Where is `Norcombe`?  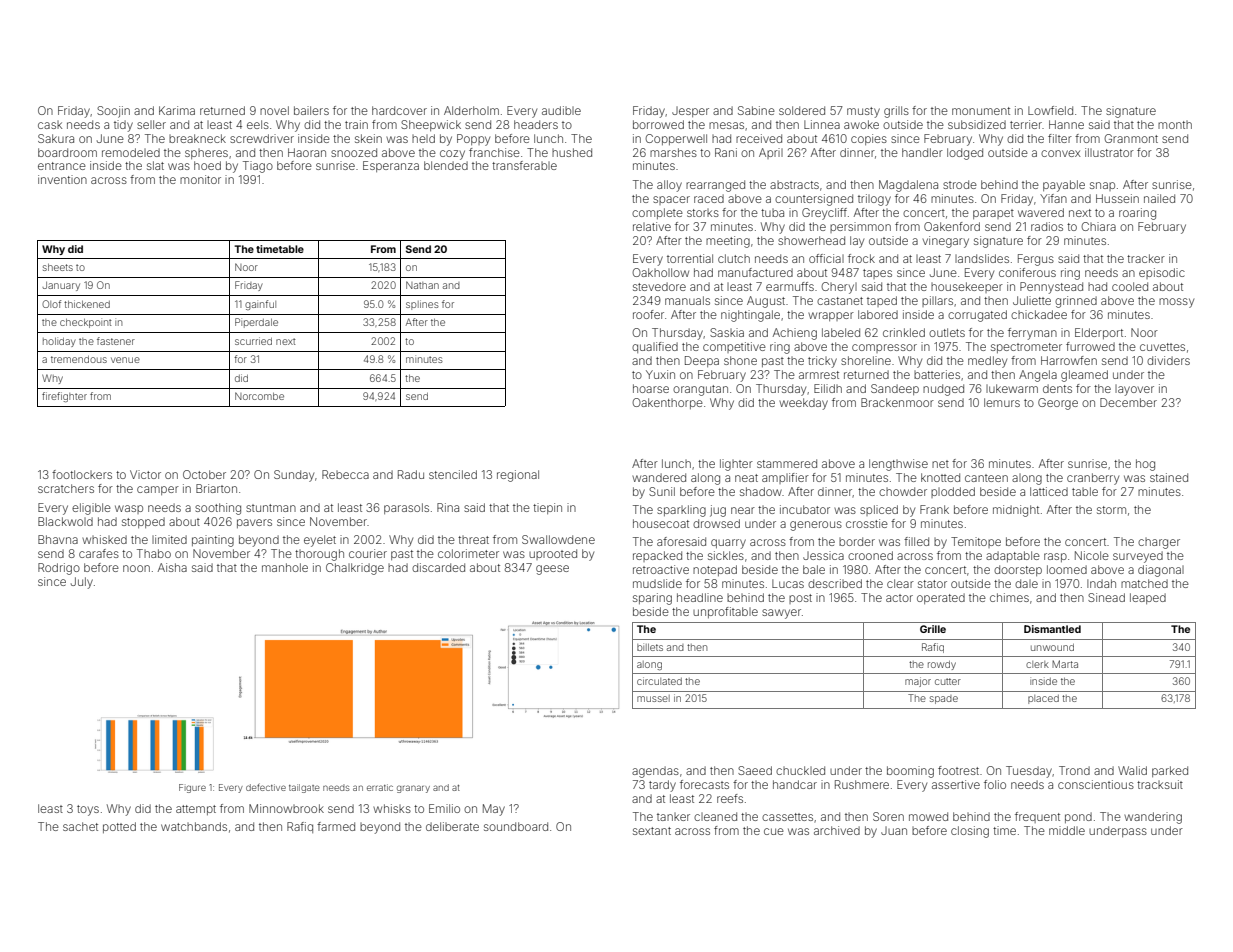 Norcombe is located at coordinates (259, 396).
